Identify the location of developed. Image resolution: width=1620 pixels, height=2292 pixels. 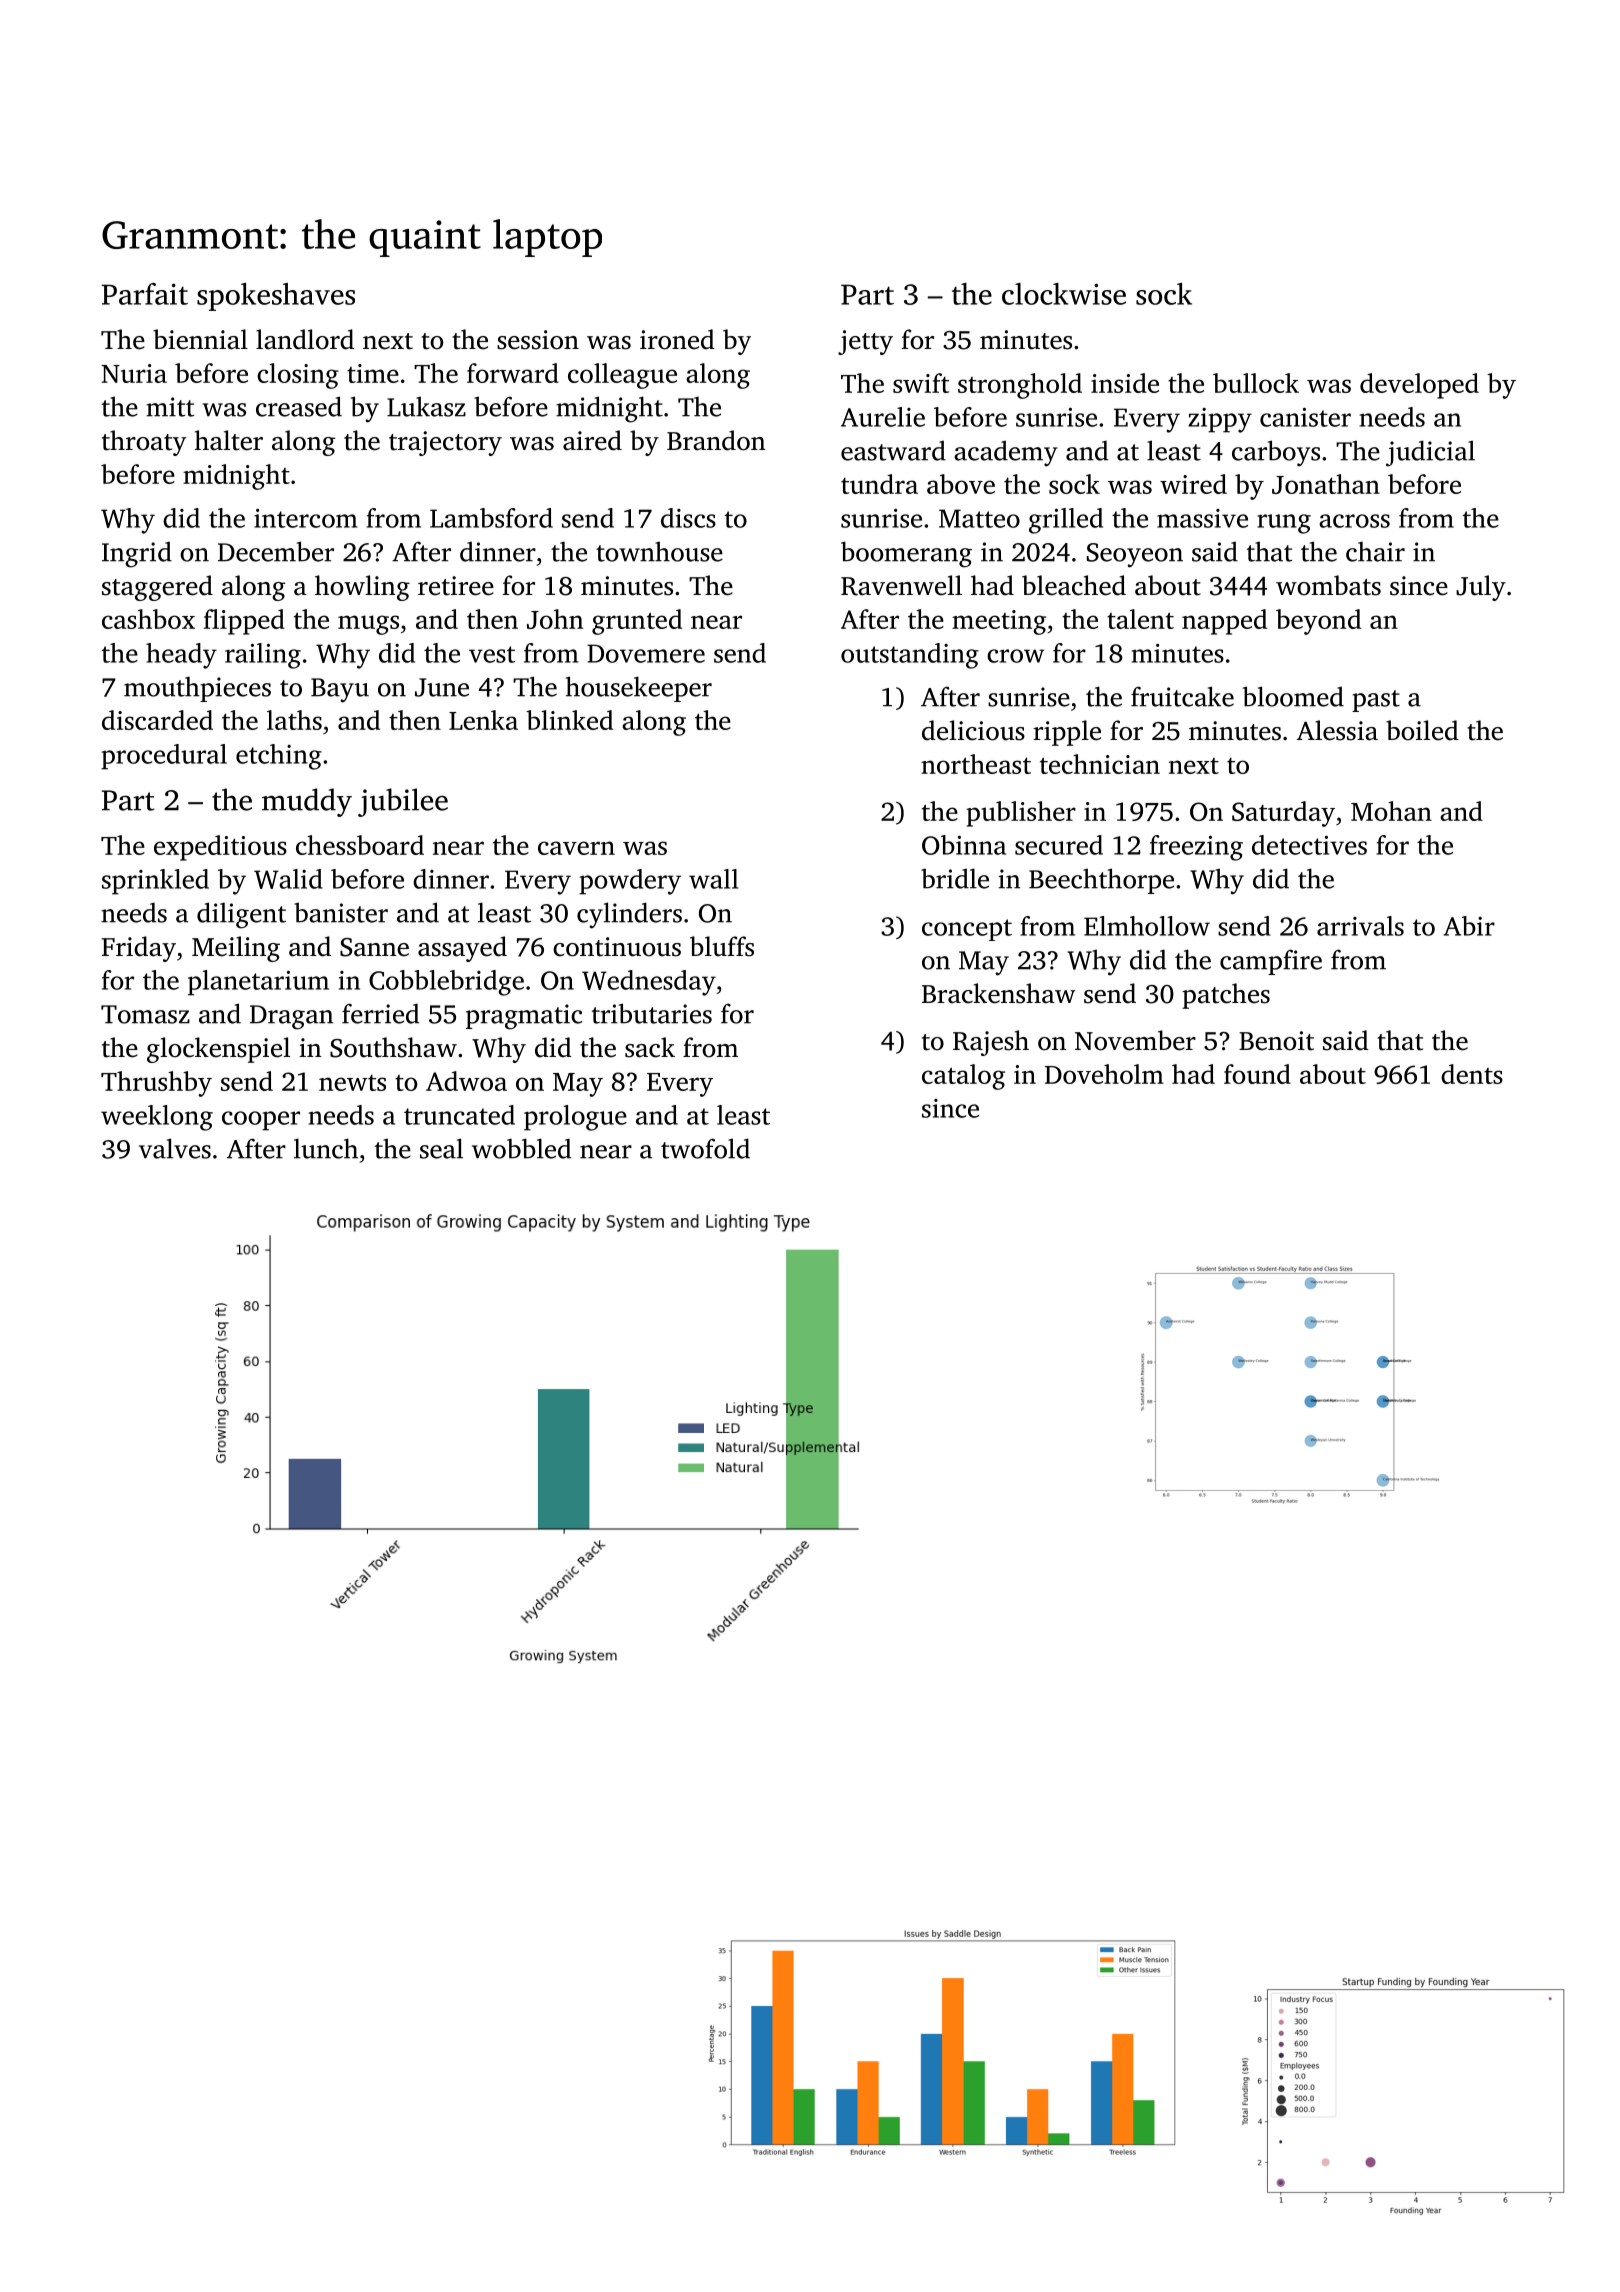
(1419, 386).
